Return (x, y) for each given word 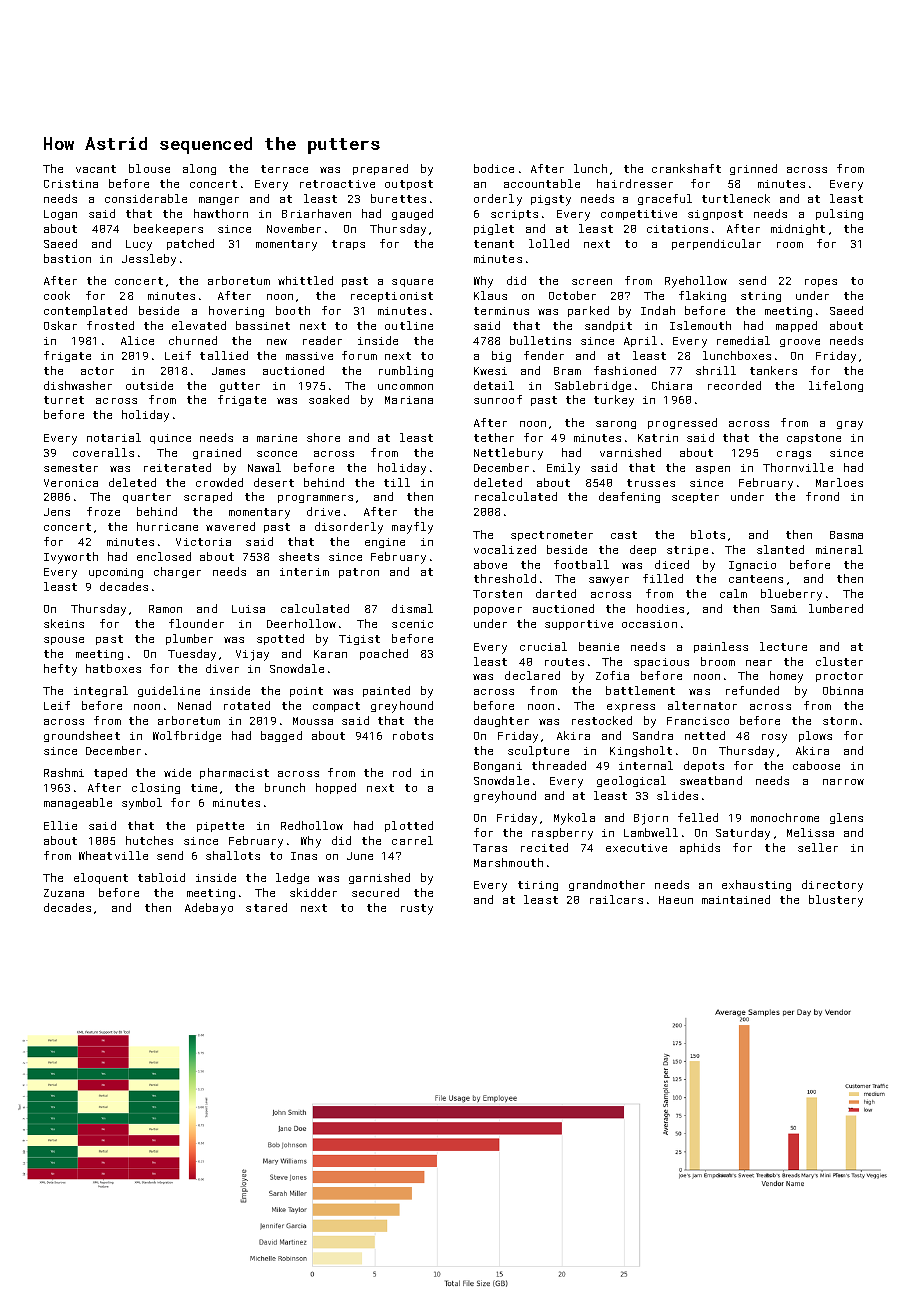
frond (822, 496)
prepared (380, 169)
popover (498, 611)
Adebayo (209, 909)
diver (222, 668)
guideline (169, 691)
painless (721, 647)
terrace (284, 169)
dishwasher (78, 385)
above (490, 564)
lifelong (836, 386)
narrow (843, 782)
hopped (336, 788)
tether (494, 437)
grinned (753, 169)
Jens (57, 512)
